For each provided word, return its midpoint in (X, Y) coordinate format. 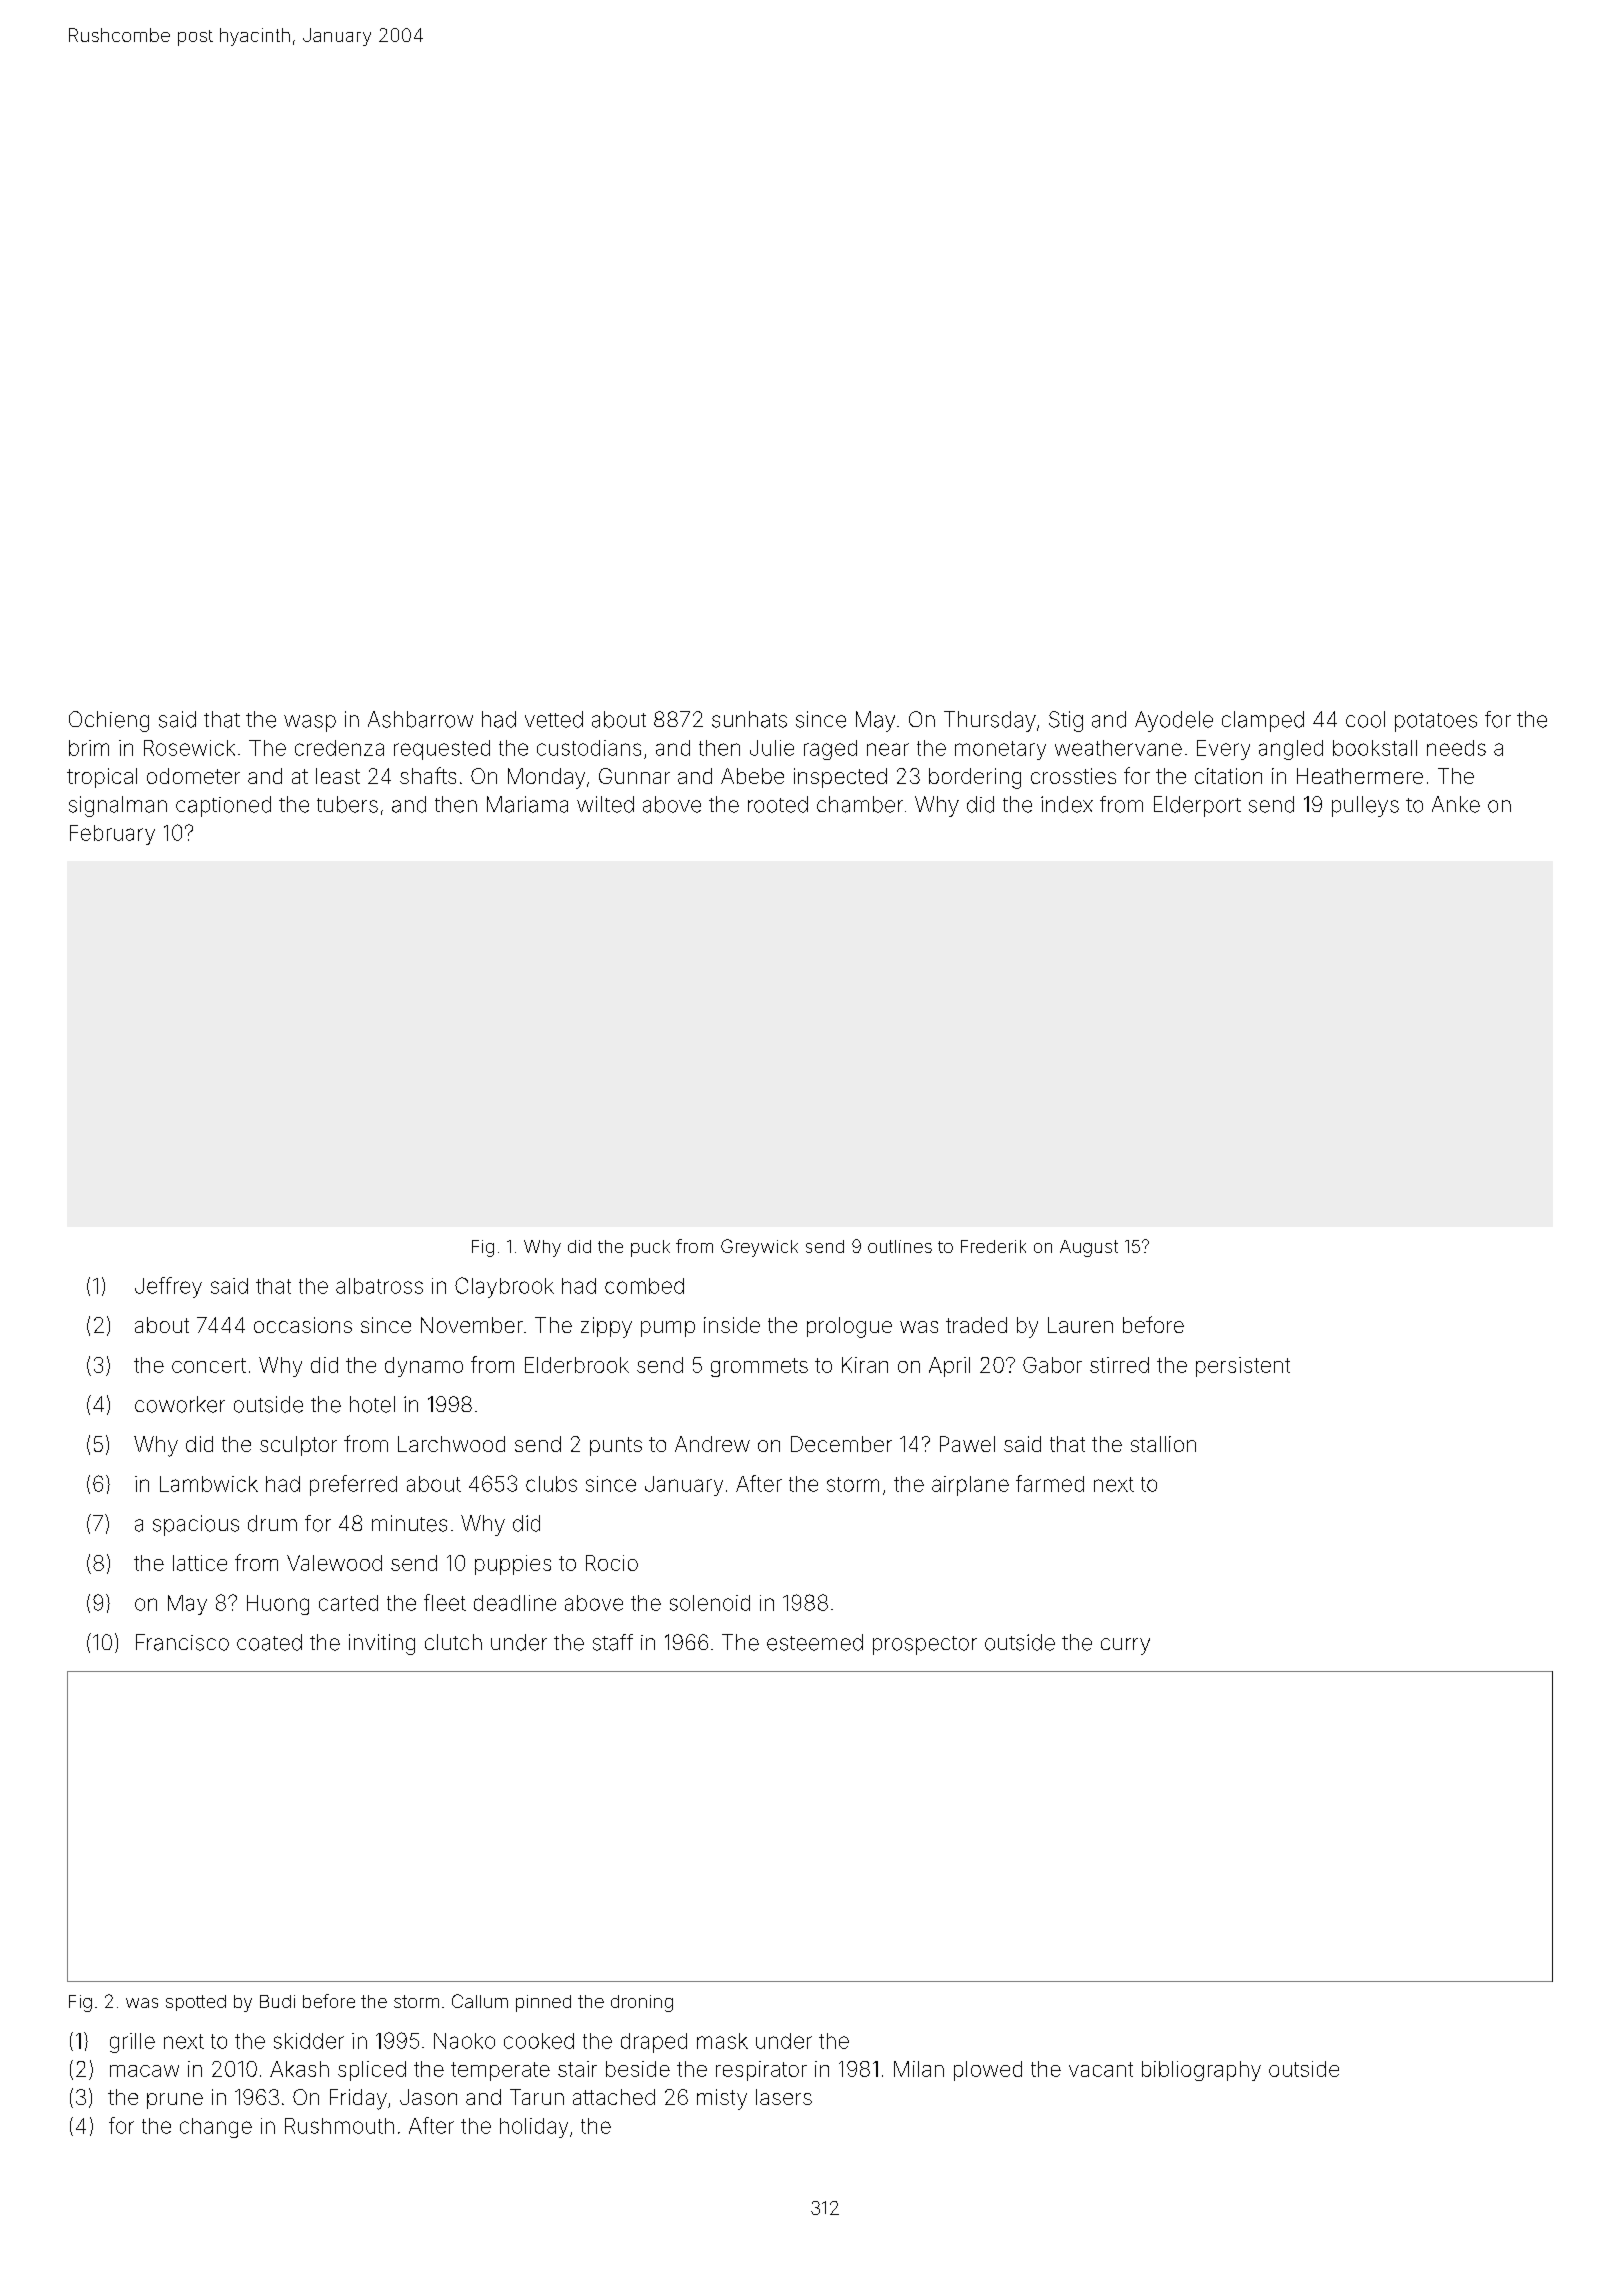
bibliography (1201, 2071)
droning (642, 2003)
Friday (358, 2099)
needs (1456, 748)
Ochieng (109, 721)
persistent (1243, 1367)
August (1089, 1248)
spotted (196, 2003)
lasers (784, 2097)
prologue (849, 1327)
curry (1125, 1646)
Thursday (990, 721)
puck (650, 1248)
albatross (379, 1286)
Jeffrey (168, 1287)
